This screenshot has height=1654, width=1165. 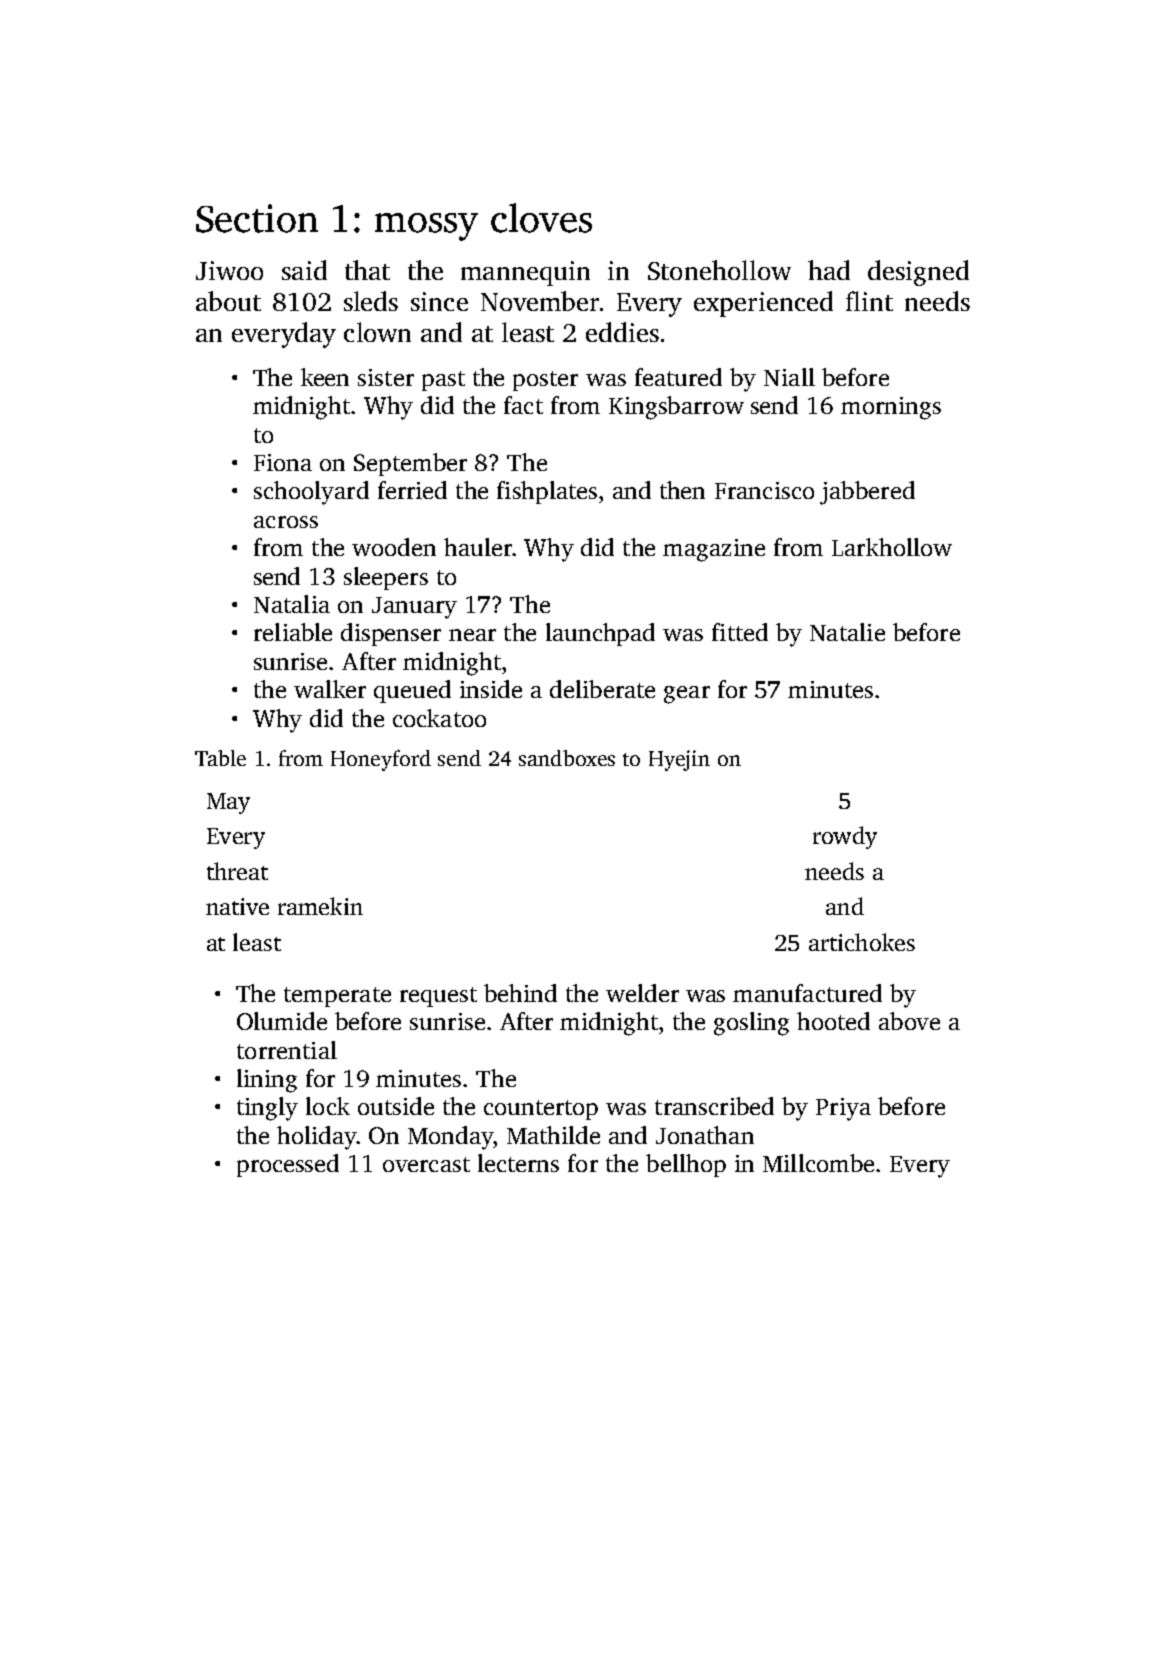 What do you see at coordinates (845, 837) in the screenshot?
I see `rowdy` at bounding box center [845, 837].
